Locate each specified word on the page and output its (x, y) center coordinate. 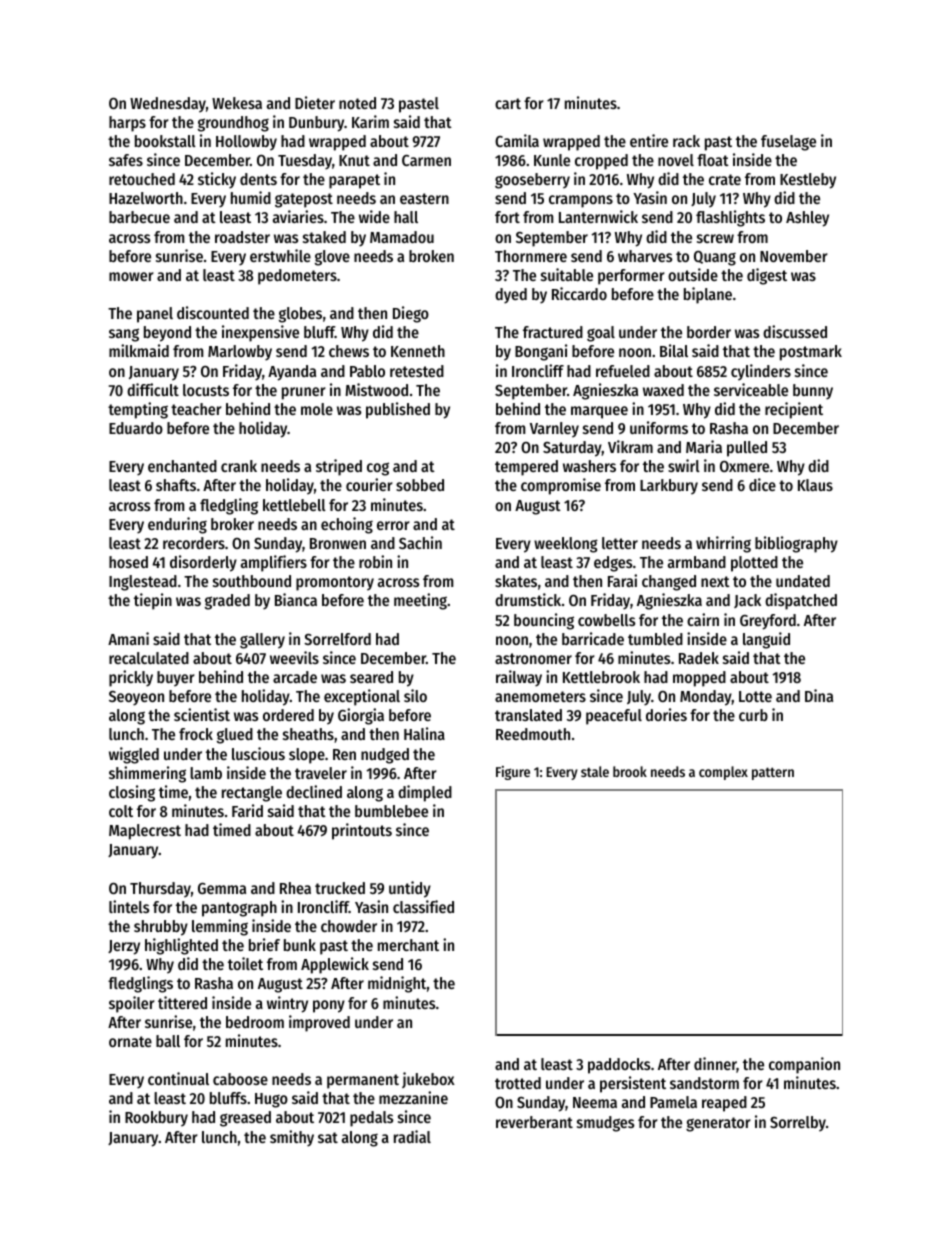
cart (508, 103)
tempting (138, 410)
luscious (258, 753)
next (715, 581)
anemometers (540, 696)
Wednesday (168, 105)
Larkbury (669, 487)
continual (178, 1078)
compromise (561, 486)
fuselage (788, 143)
